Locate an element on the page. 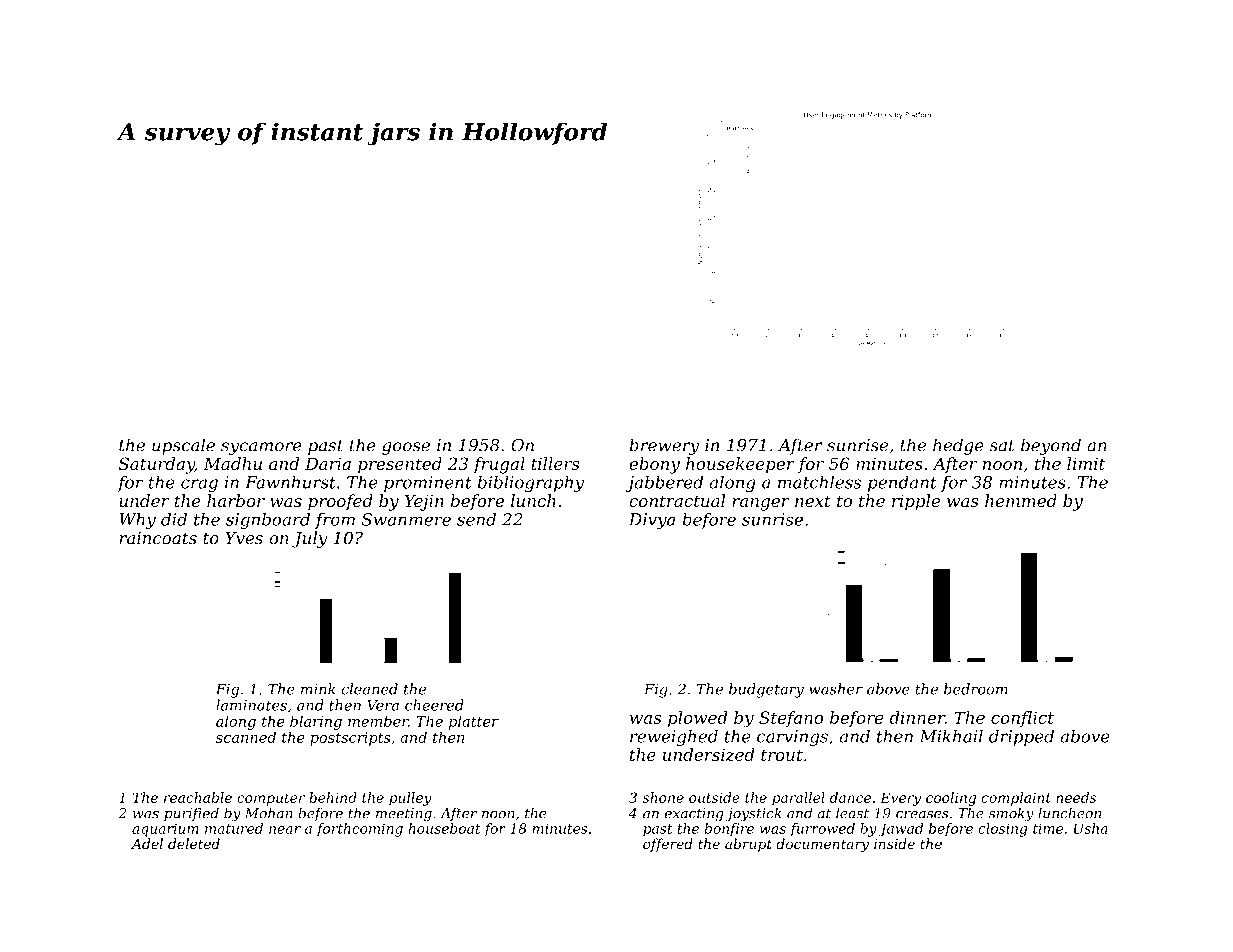 The width and height of the page is (1233, 952). raincoats is located at coordinates (158, 538).
